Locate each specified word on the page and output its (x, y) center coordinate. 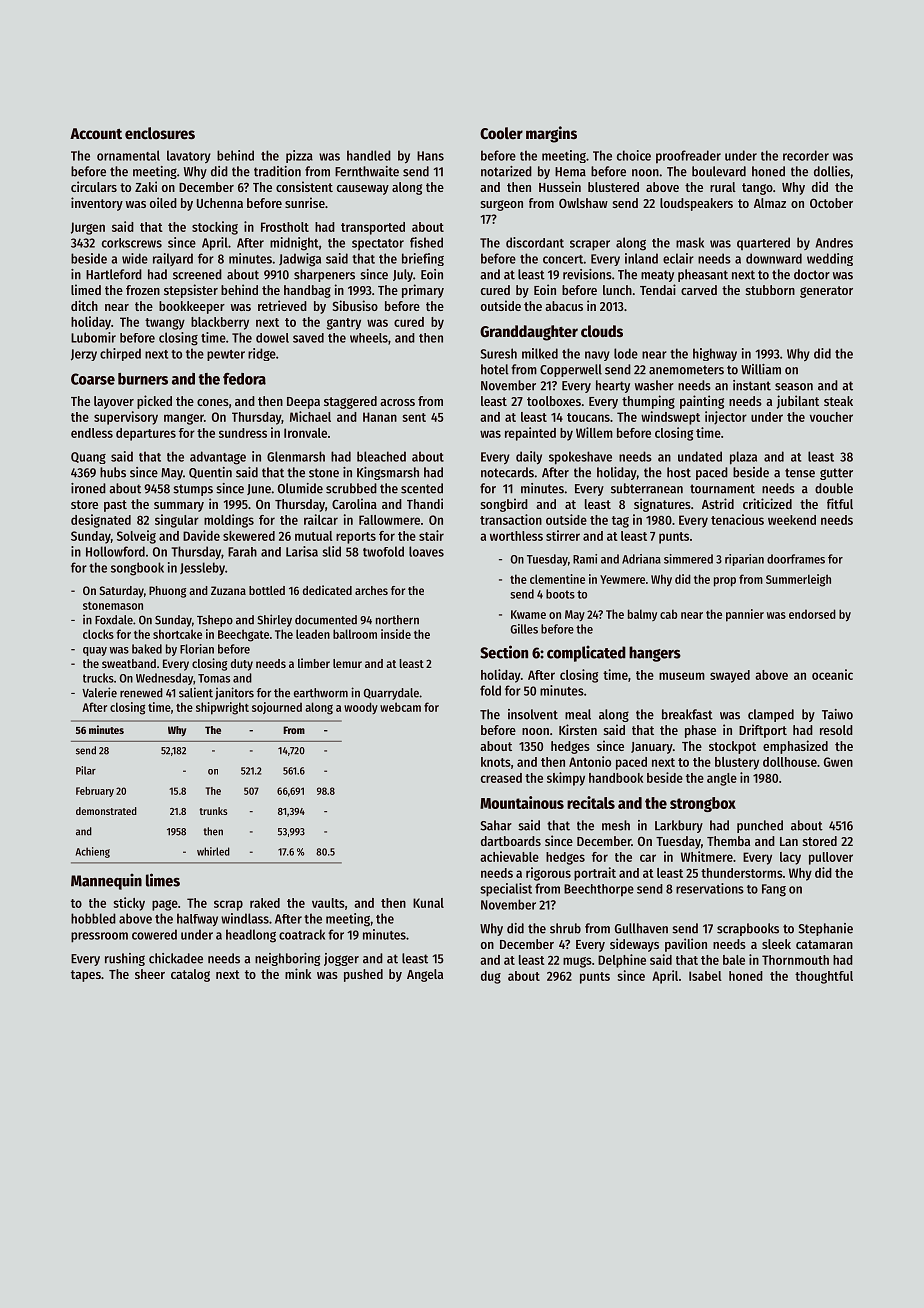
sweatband (129, 663)
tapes (86, 976)
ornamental (128, 155)
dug (491, 977)
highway (715, 354)
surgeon (502, 205)
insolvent (533, 714)
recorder (806, 155)
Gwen (838, 762)
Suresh (498, 353)
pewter (226, 355)
